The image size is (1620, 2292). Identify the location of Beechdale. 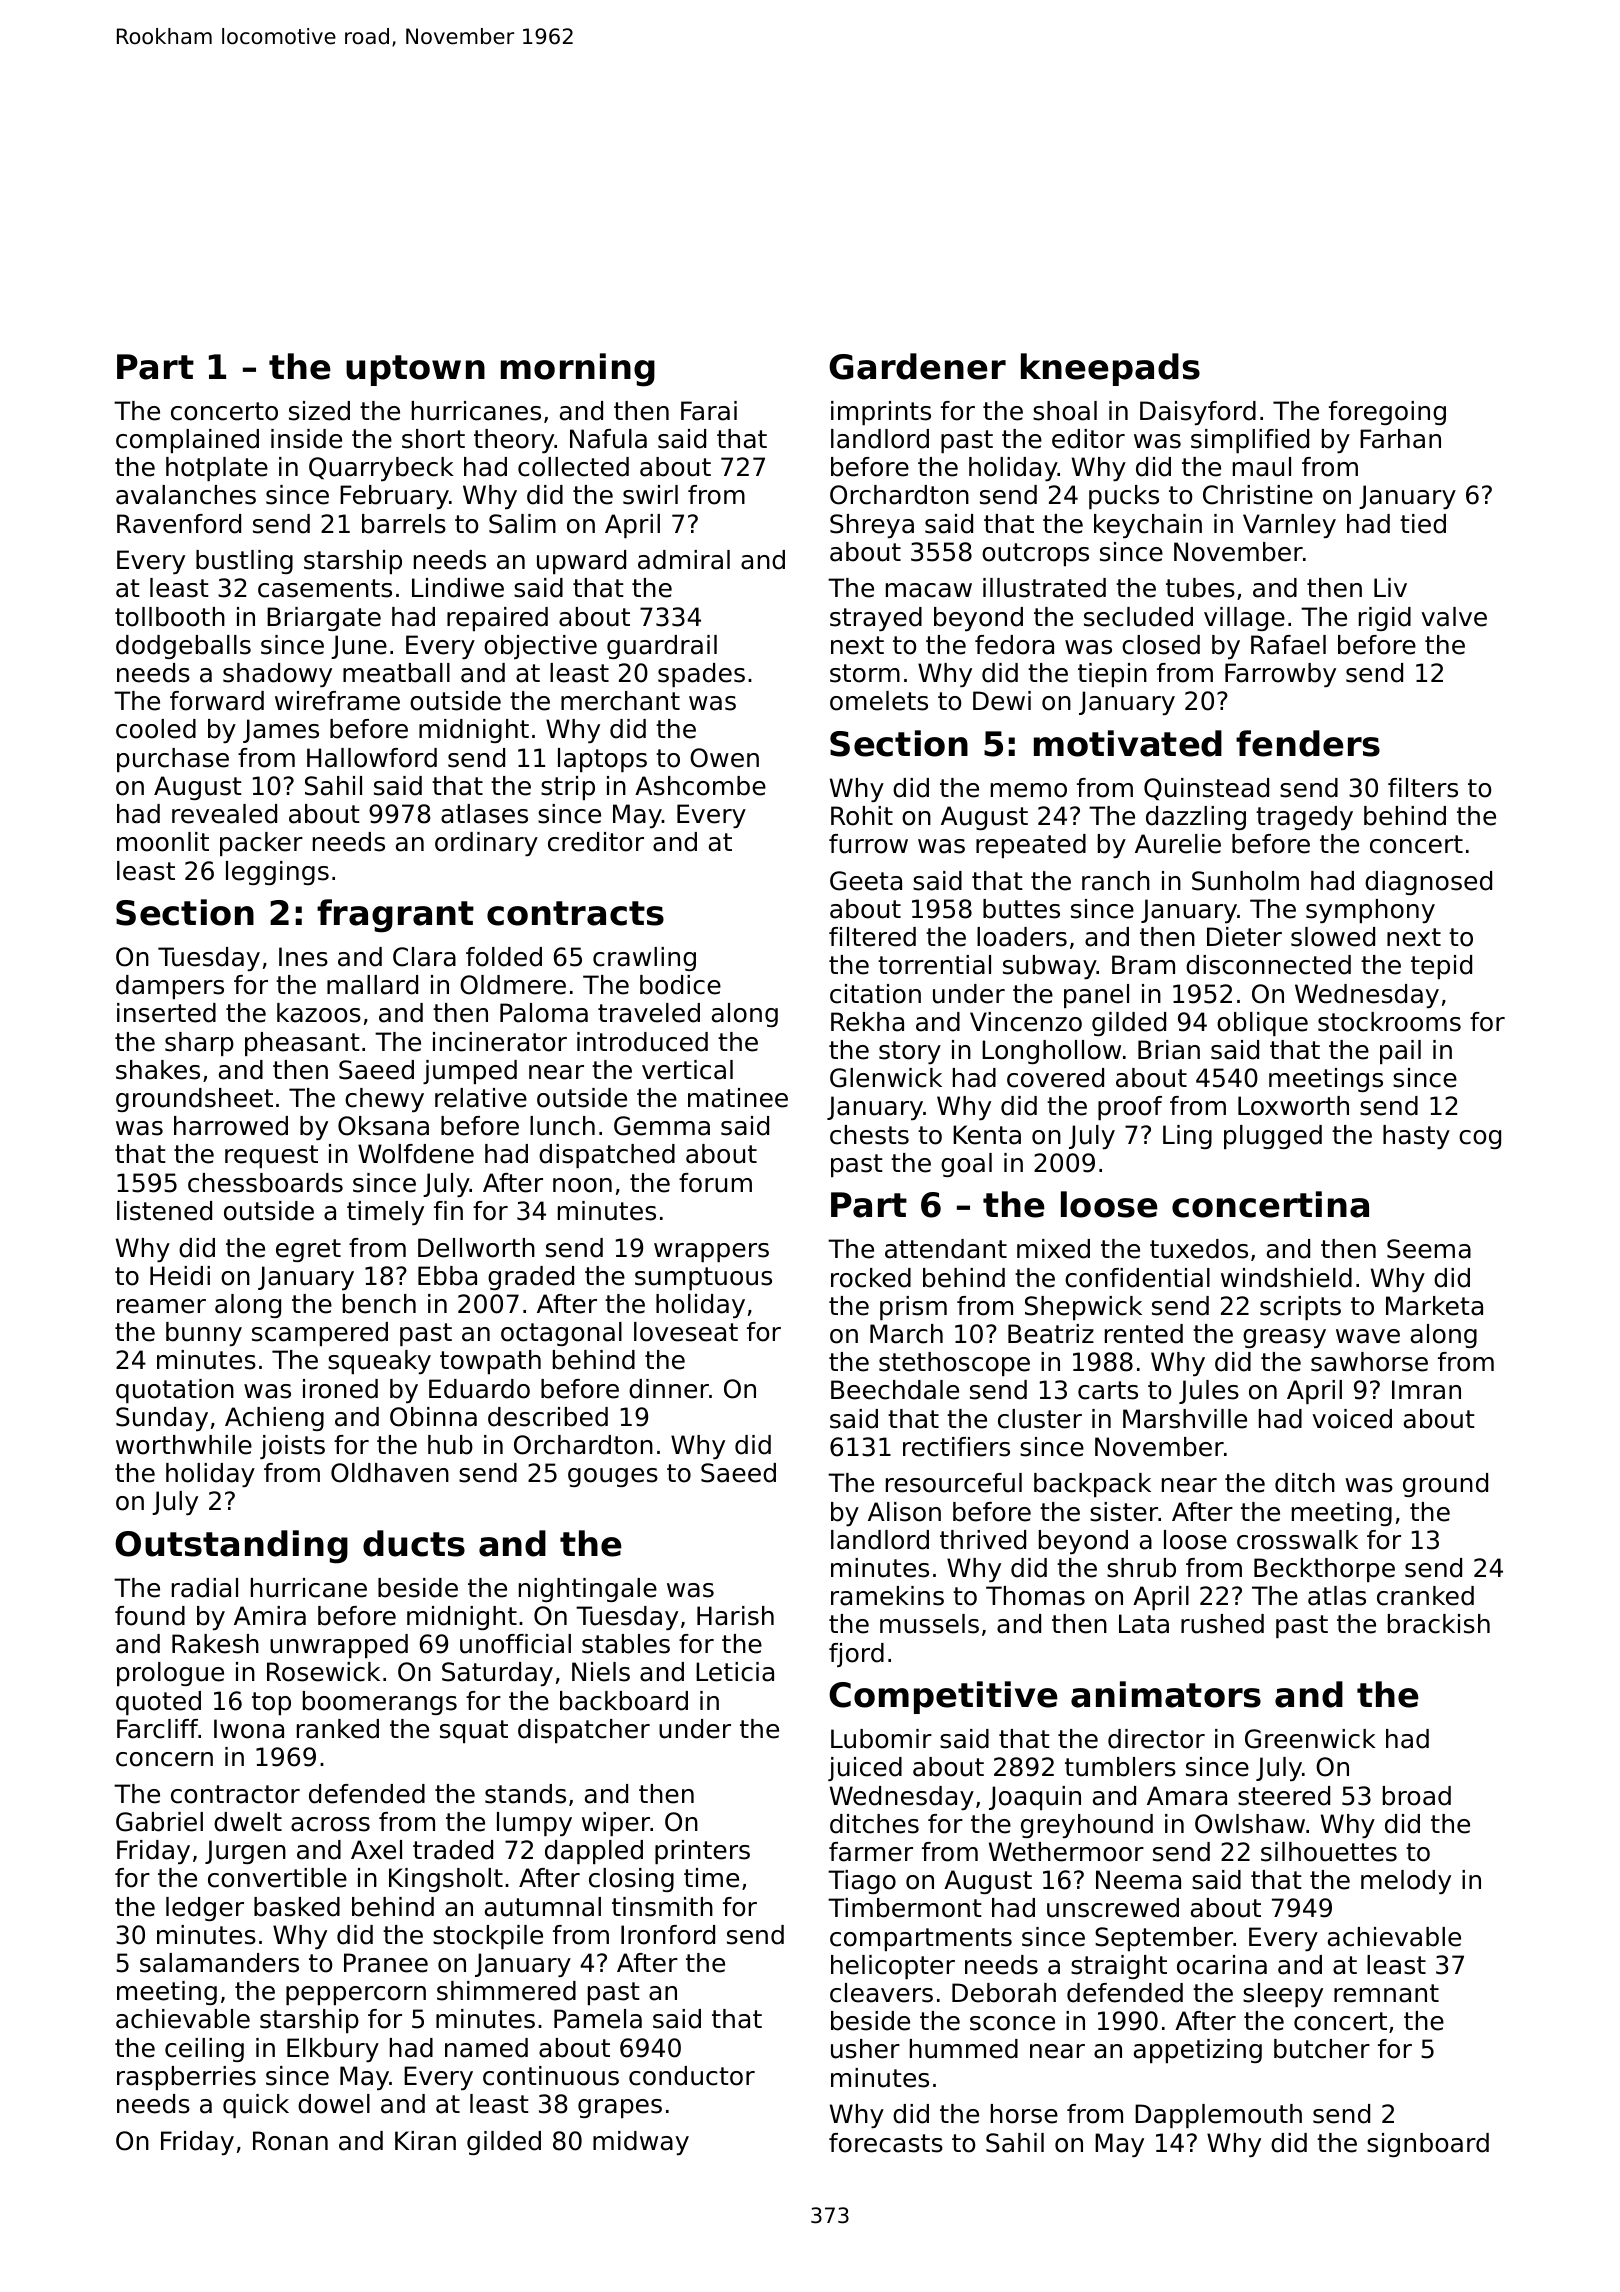
(895, 1390).
